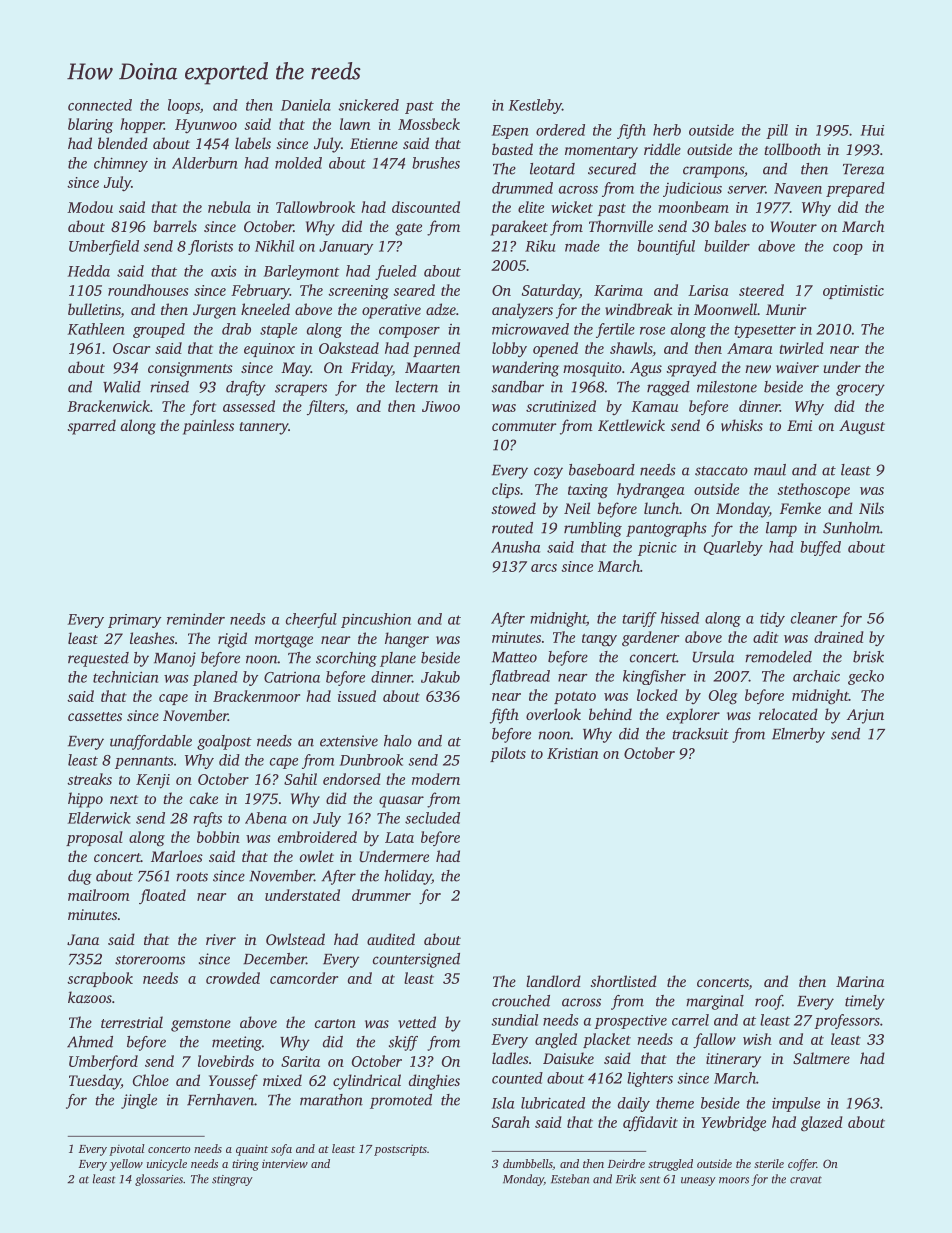 This document has width=952, height=1233. Describe the element at coordinates (801, 348) in the document. I see `twirled` at that location.
